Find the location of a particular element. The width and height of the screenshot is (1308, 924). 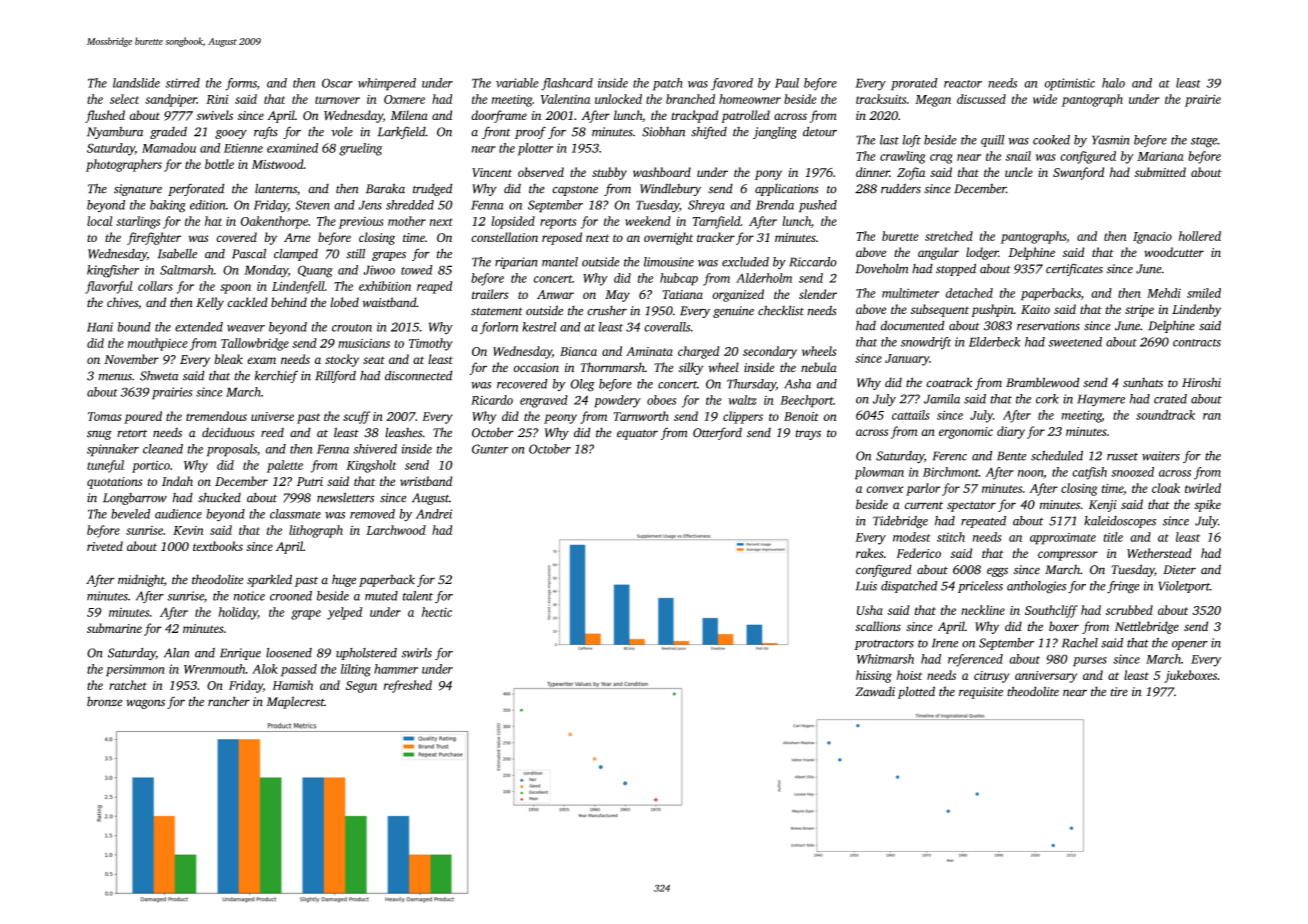

Oakenthorpe is located at coordinates (274, 222).
